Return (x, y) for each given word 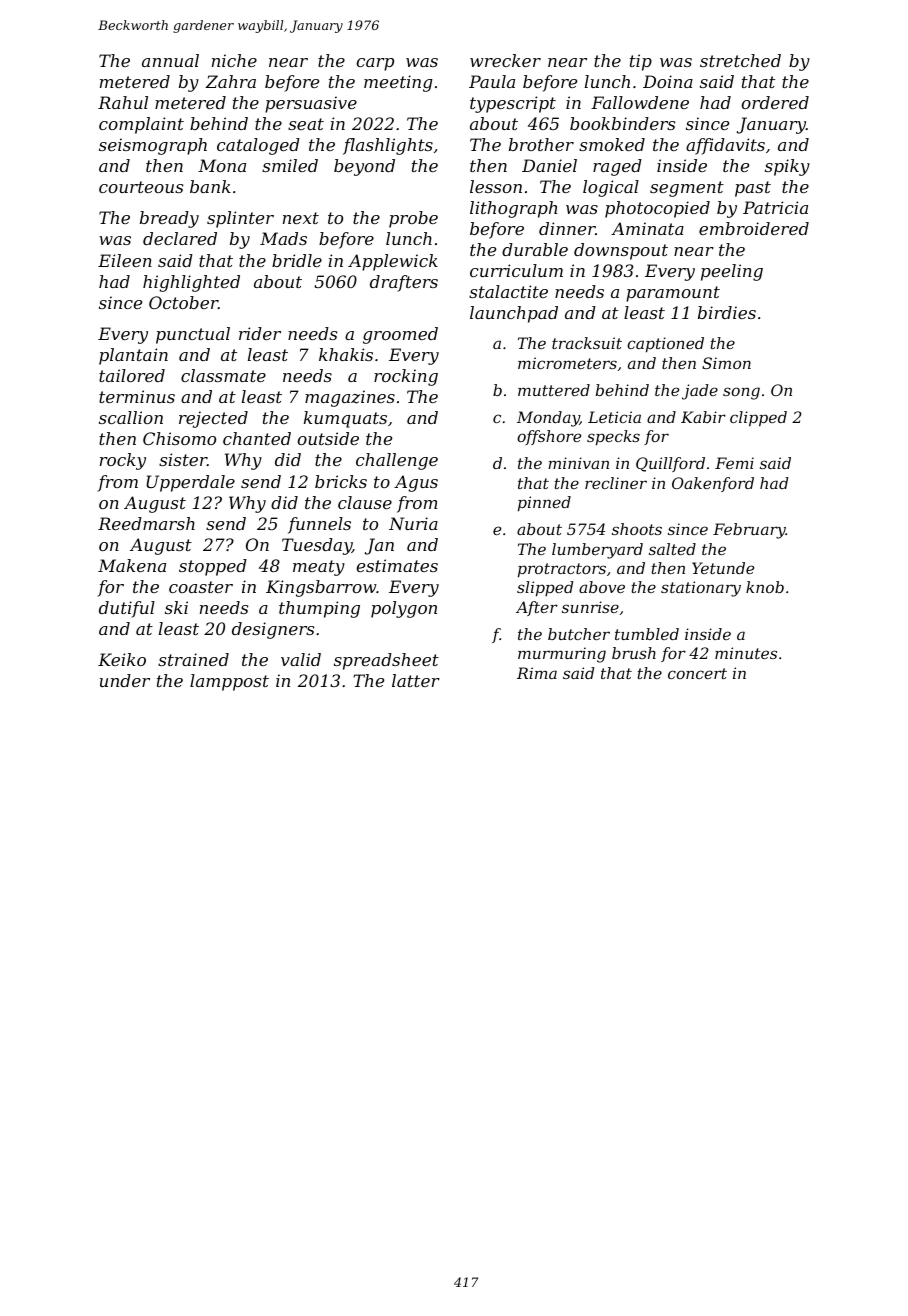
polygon (404, 609)
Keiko (122, 659)
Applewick (393, 262)
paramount (673, 294)
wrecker (505, 60)
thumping (319, 609)
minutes (746, 653)
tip (641, 62)
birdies (727, 312)
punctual (193, 335)
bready (169, 219)
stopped (213, 567)
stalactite (508, 291)
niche (234, 60)
